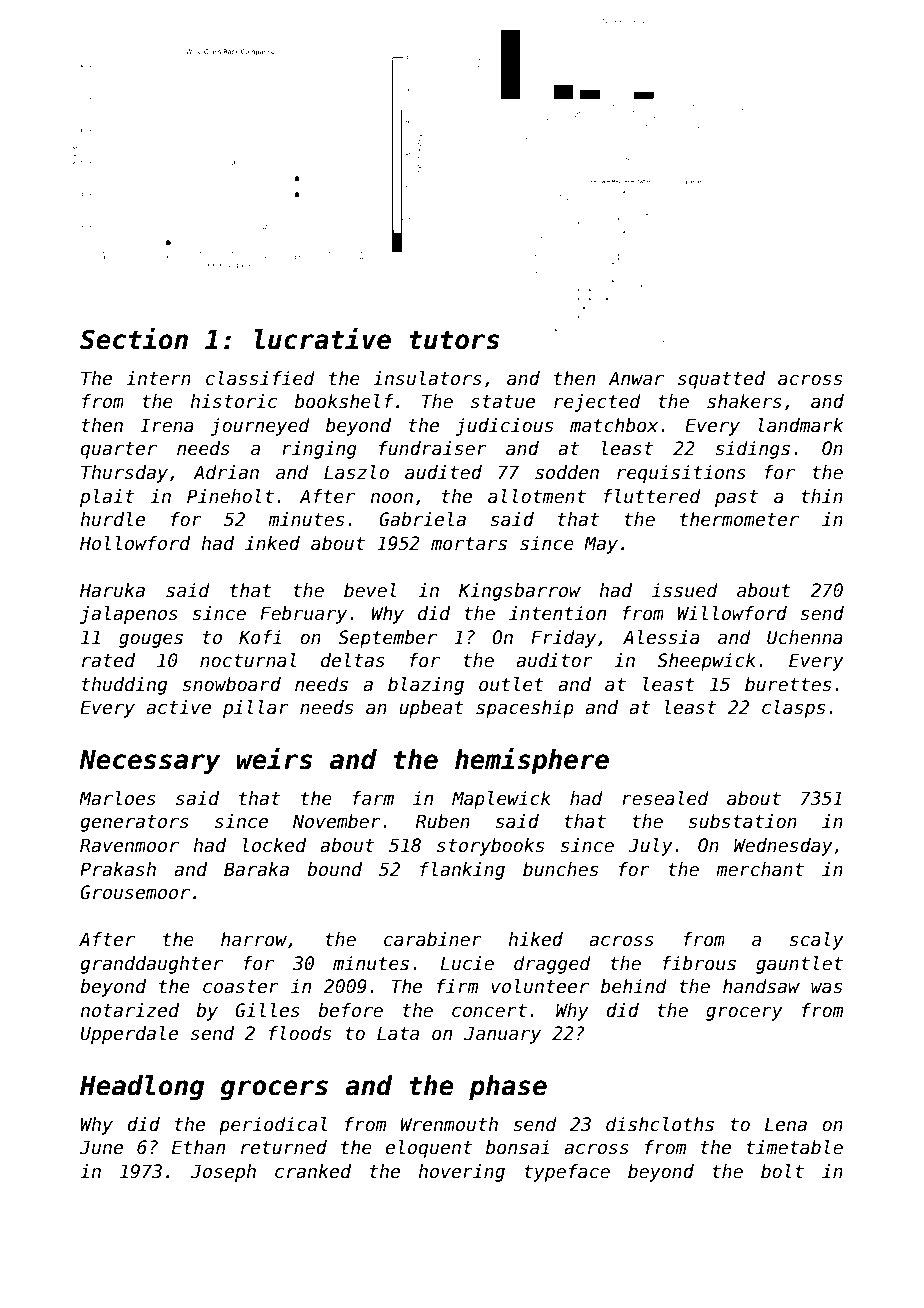 The width and height of the document is (924, 1308). I want to click on squatted, so click(721, 380).
